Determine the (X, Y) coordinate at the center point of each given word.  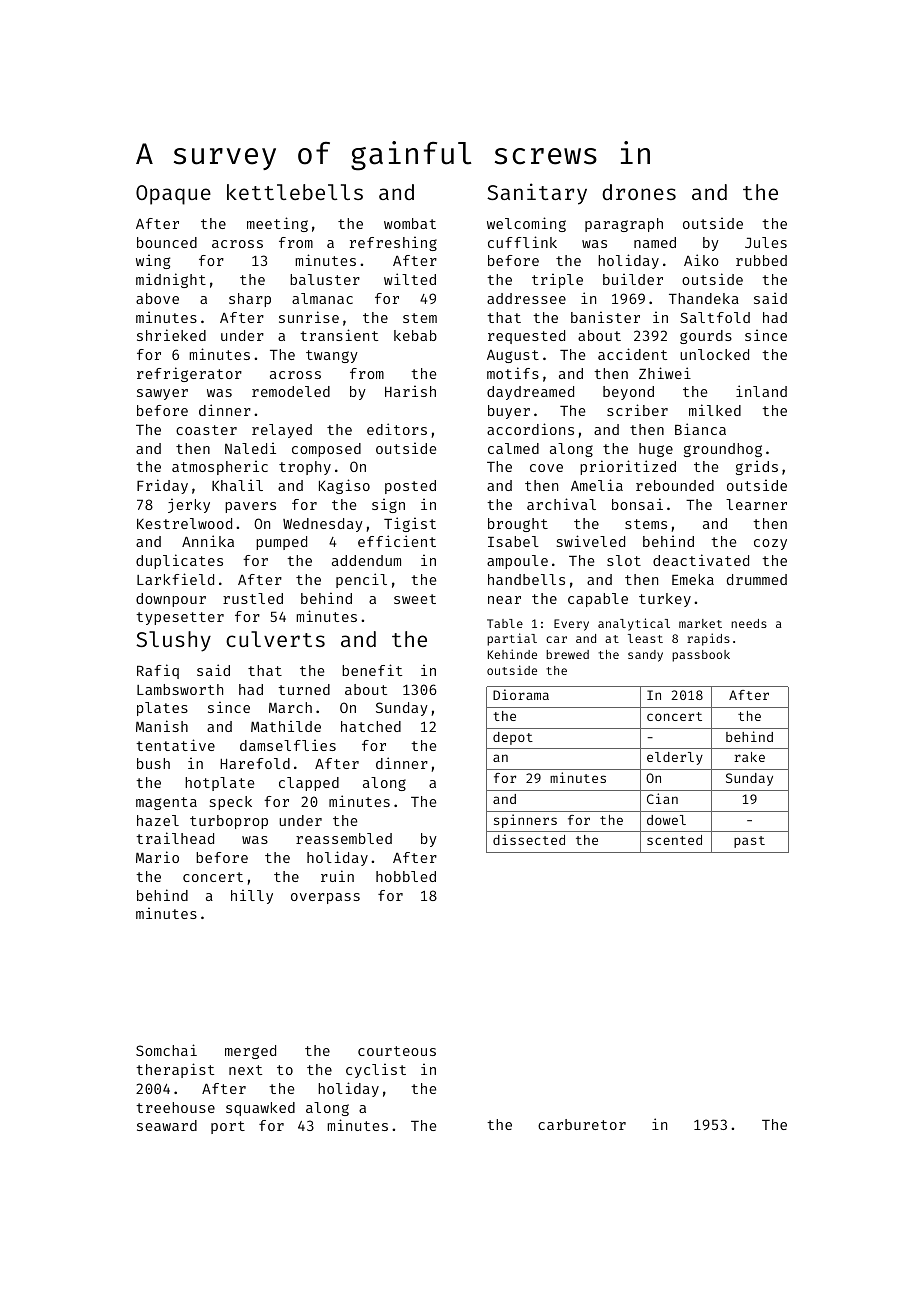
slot (624, 560)
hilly (252, 896)
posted (410, 487)
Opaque (173, 195)
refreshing (393, 243)
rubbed (761, 260)
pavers (250, 507)
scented (674, 840)
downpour (171, 600)
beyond (628, 393)
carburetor (582, 1124)
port (228, 1127)
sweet (415, 599)
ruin (337, 876)
